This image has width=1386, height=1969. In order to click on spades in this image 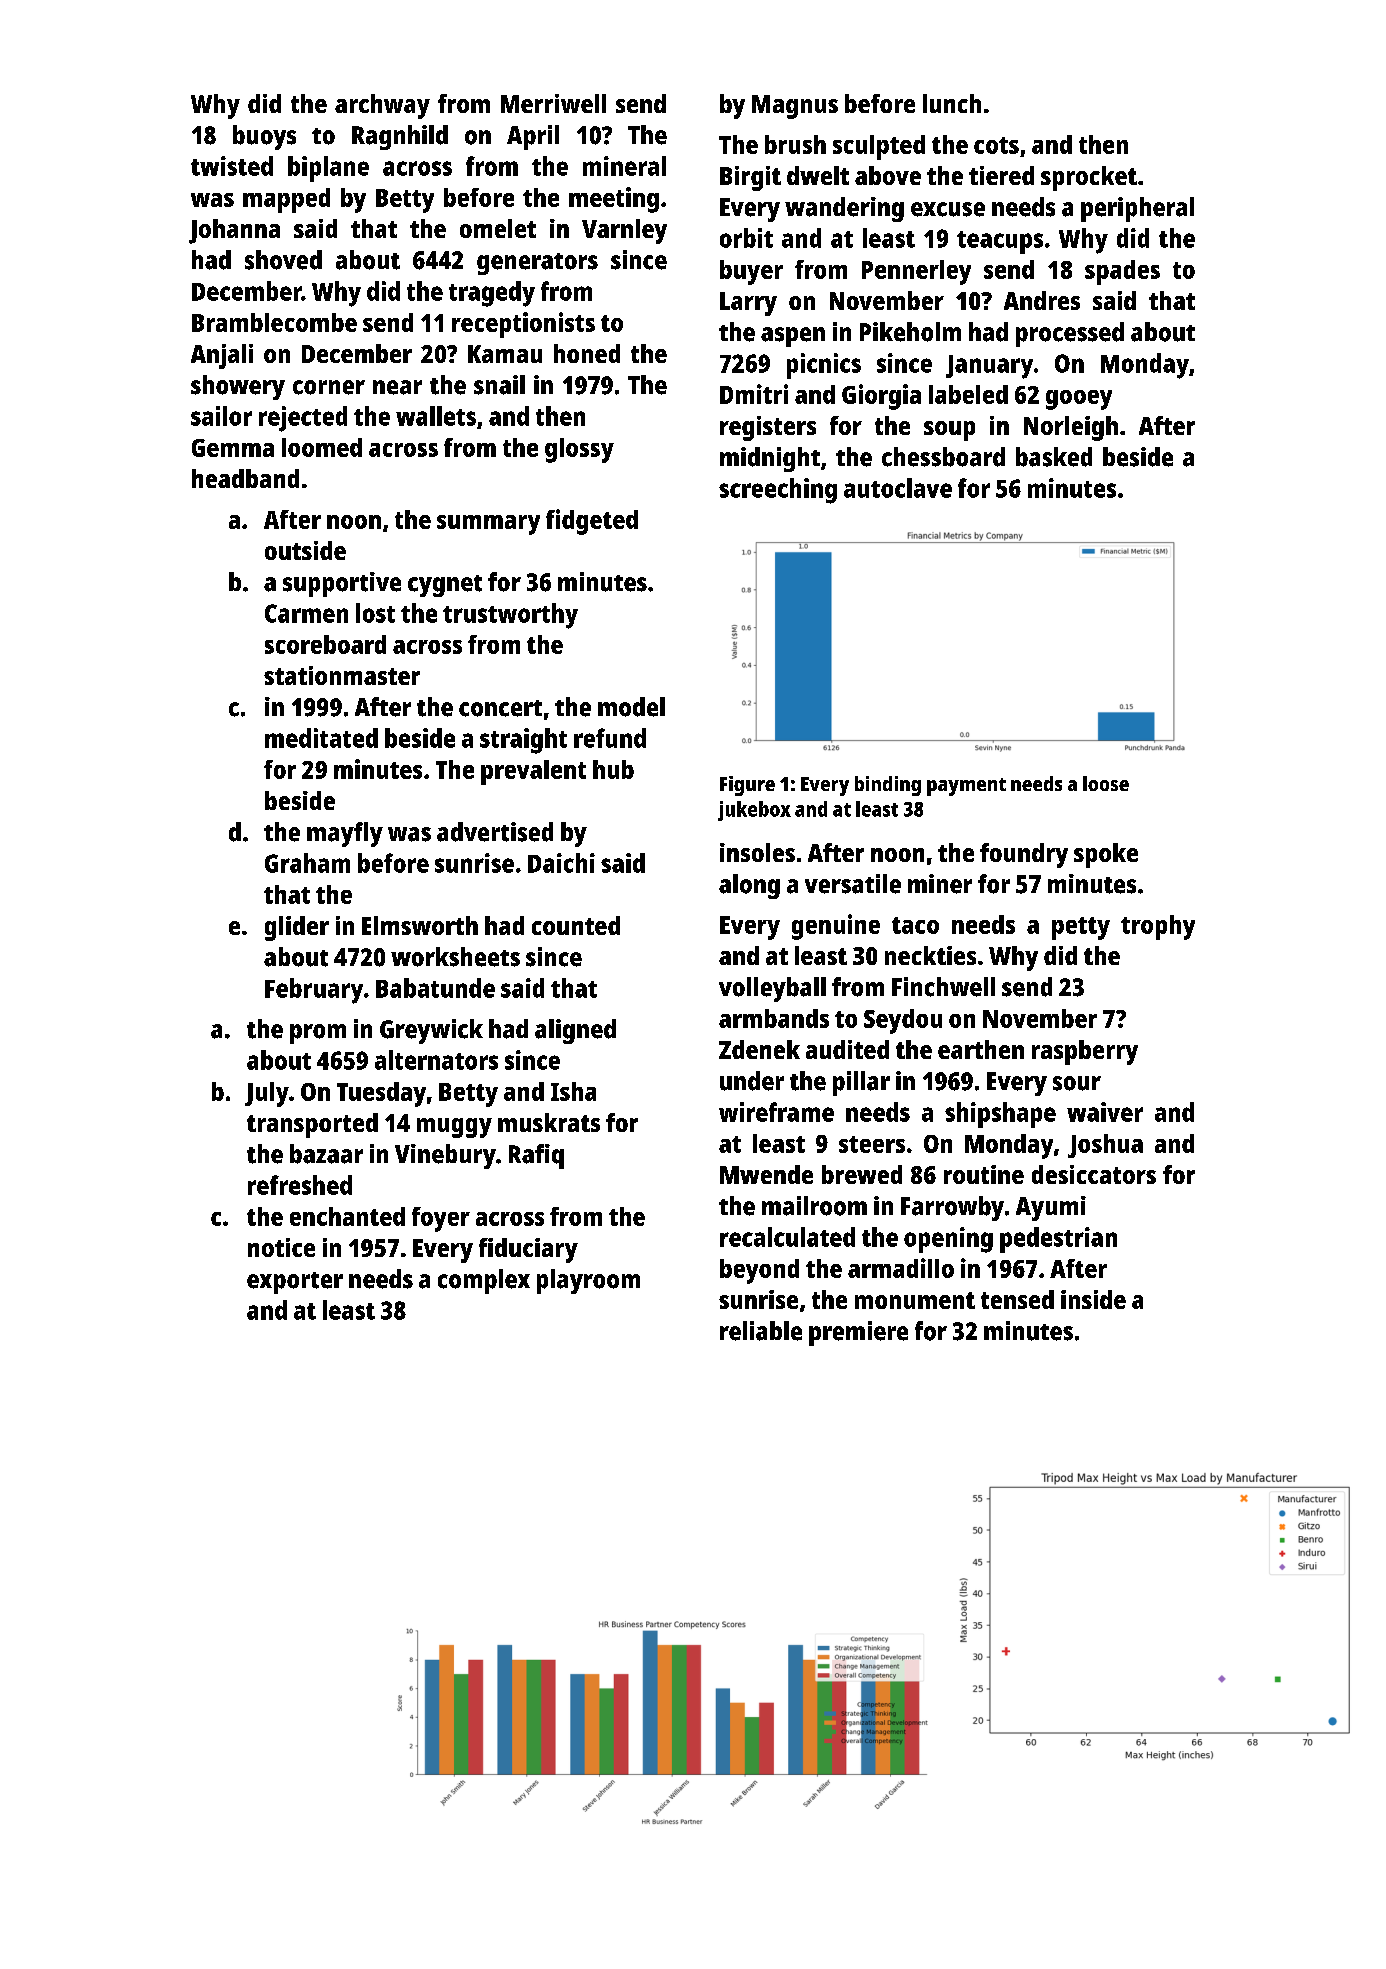, I will do `click(1122, 272)`.
